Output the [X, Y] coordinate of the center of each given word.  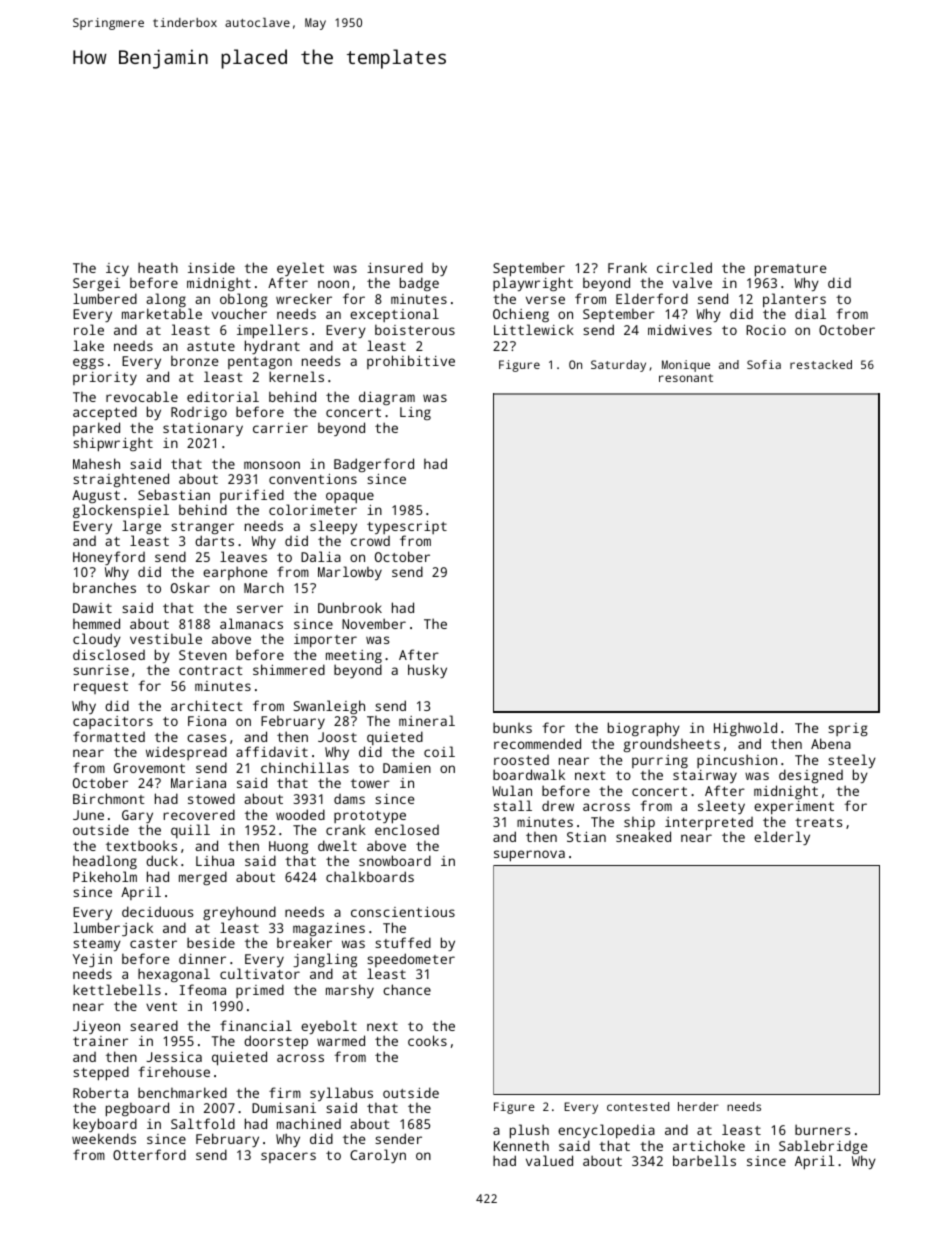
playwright [533, 284]
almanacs [251, 623]
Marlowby [350, 573]
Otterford [149, 1154]
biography [644, 729]
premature [790, 271]
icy [118, 270]
